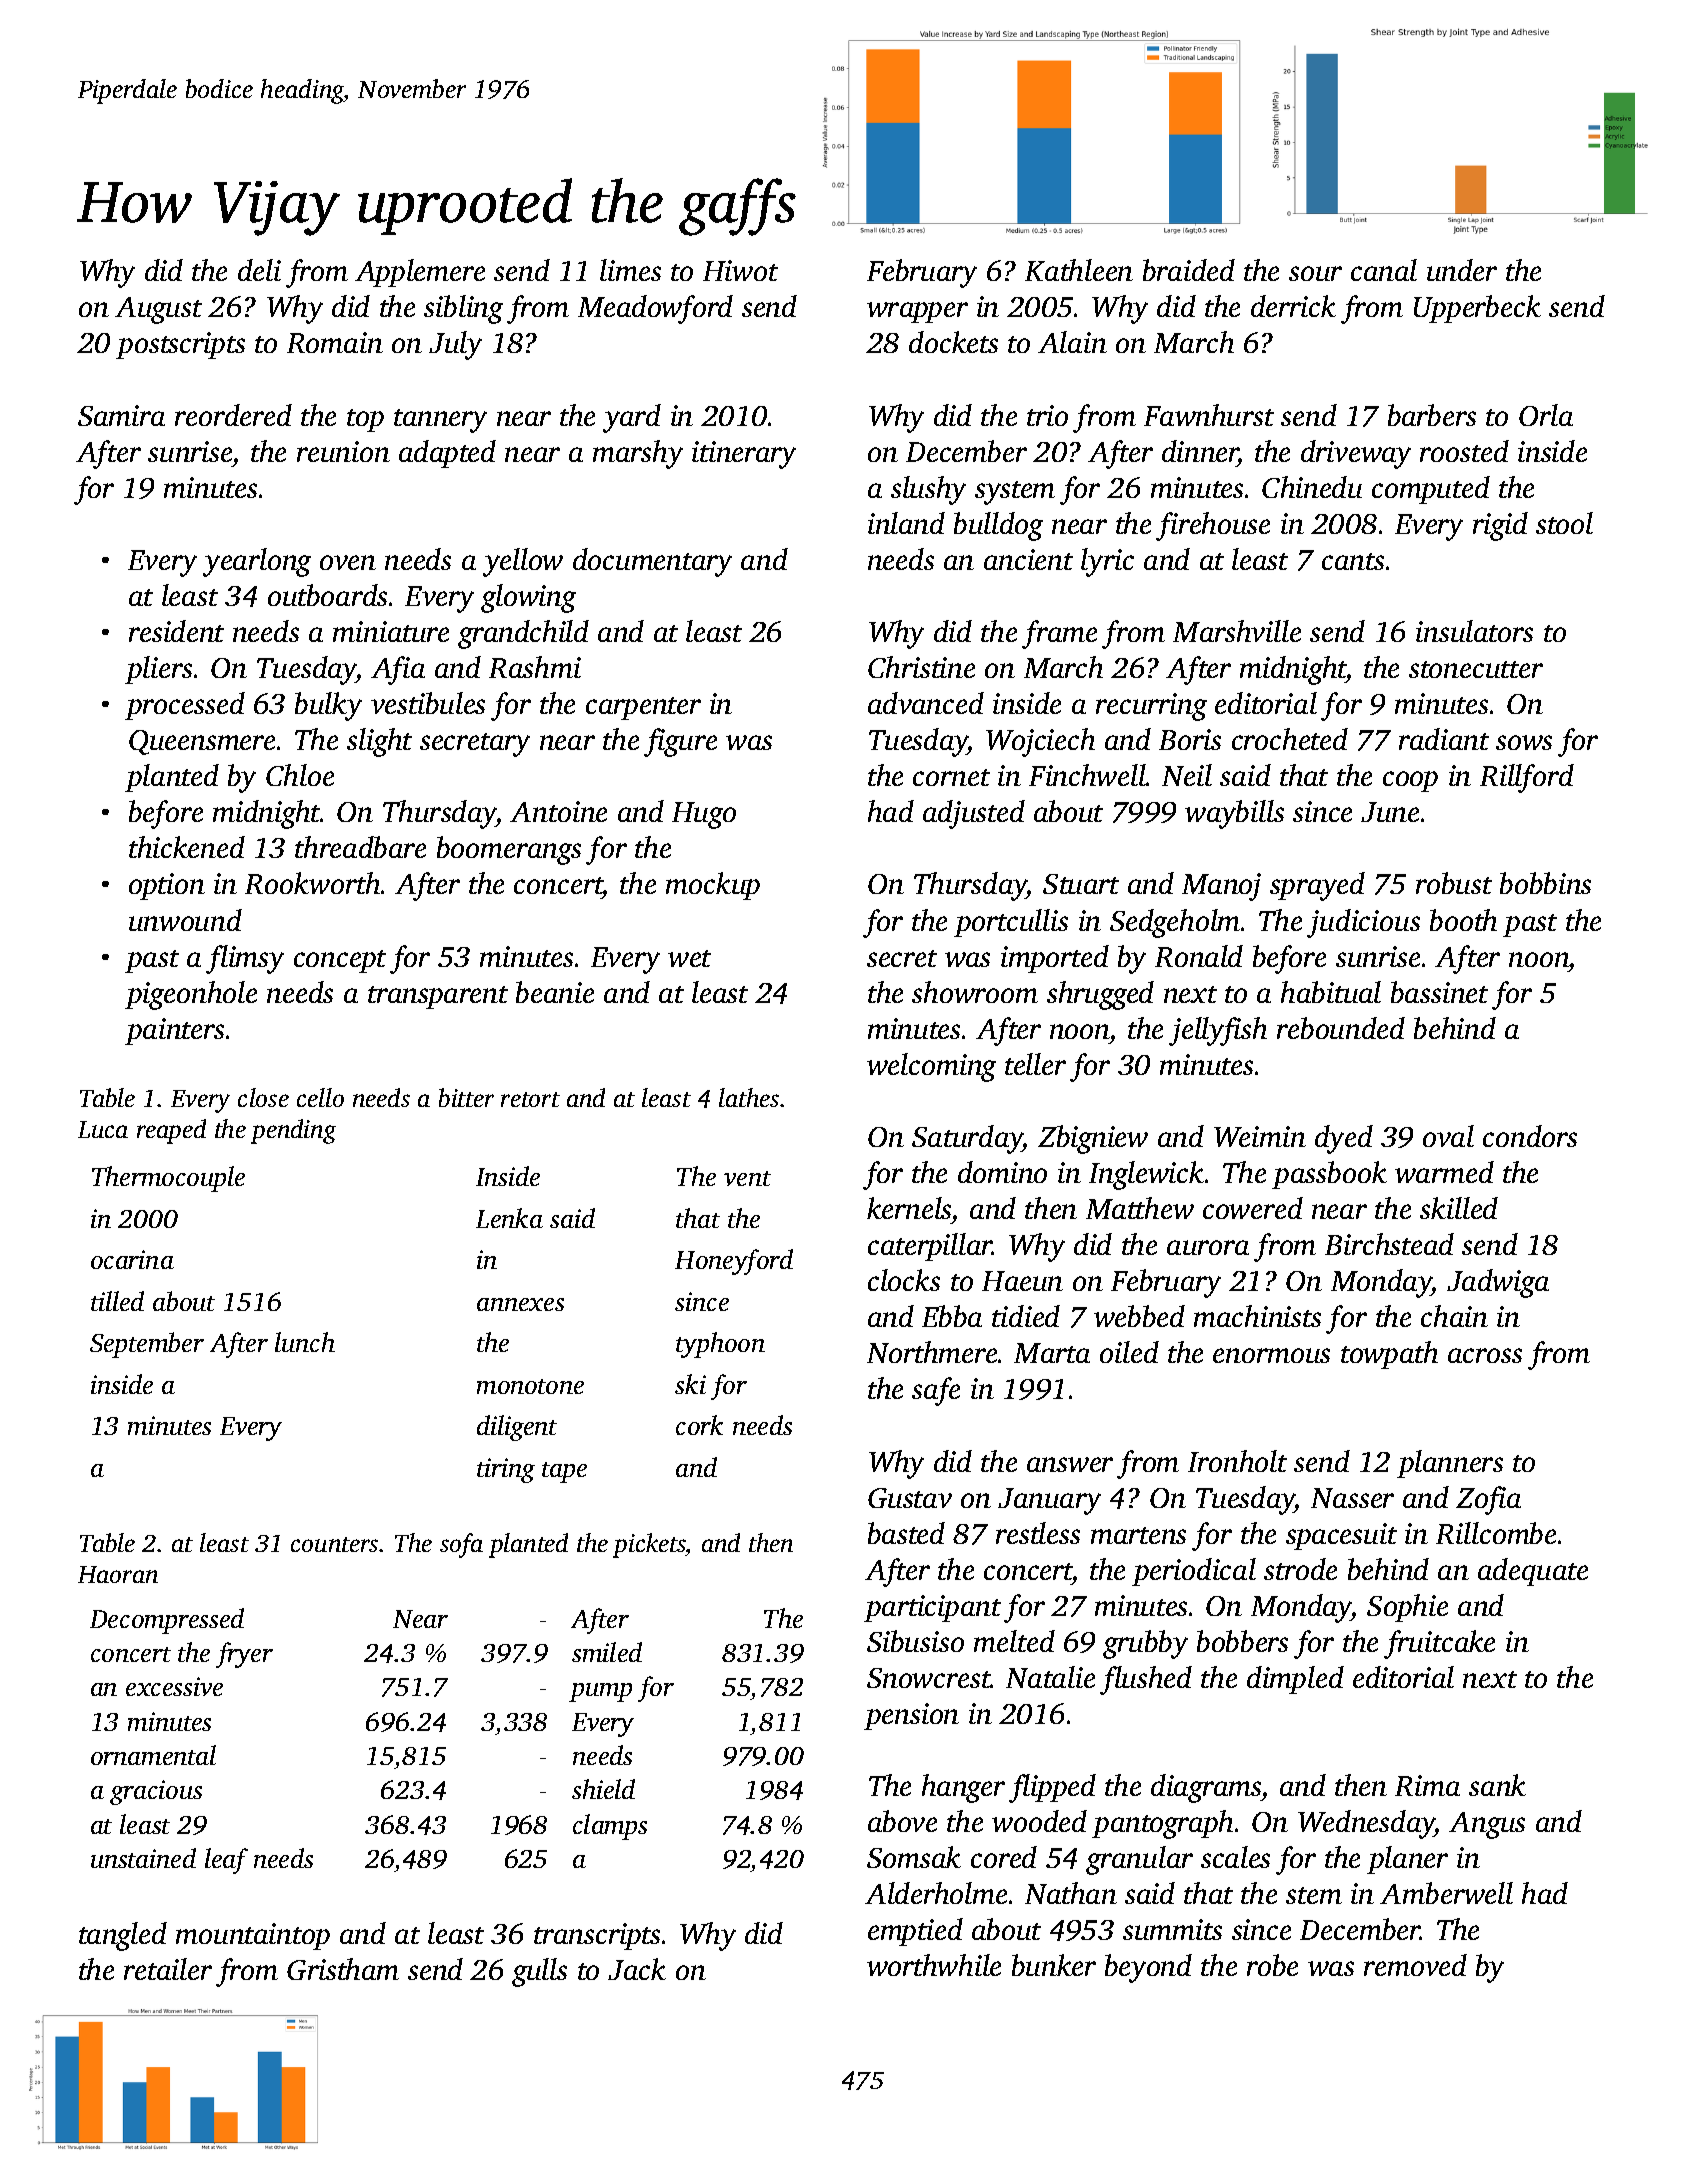  I want to click on deli, so click(259, 270).
